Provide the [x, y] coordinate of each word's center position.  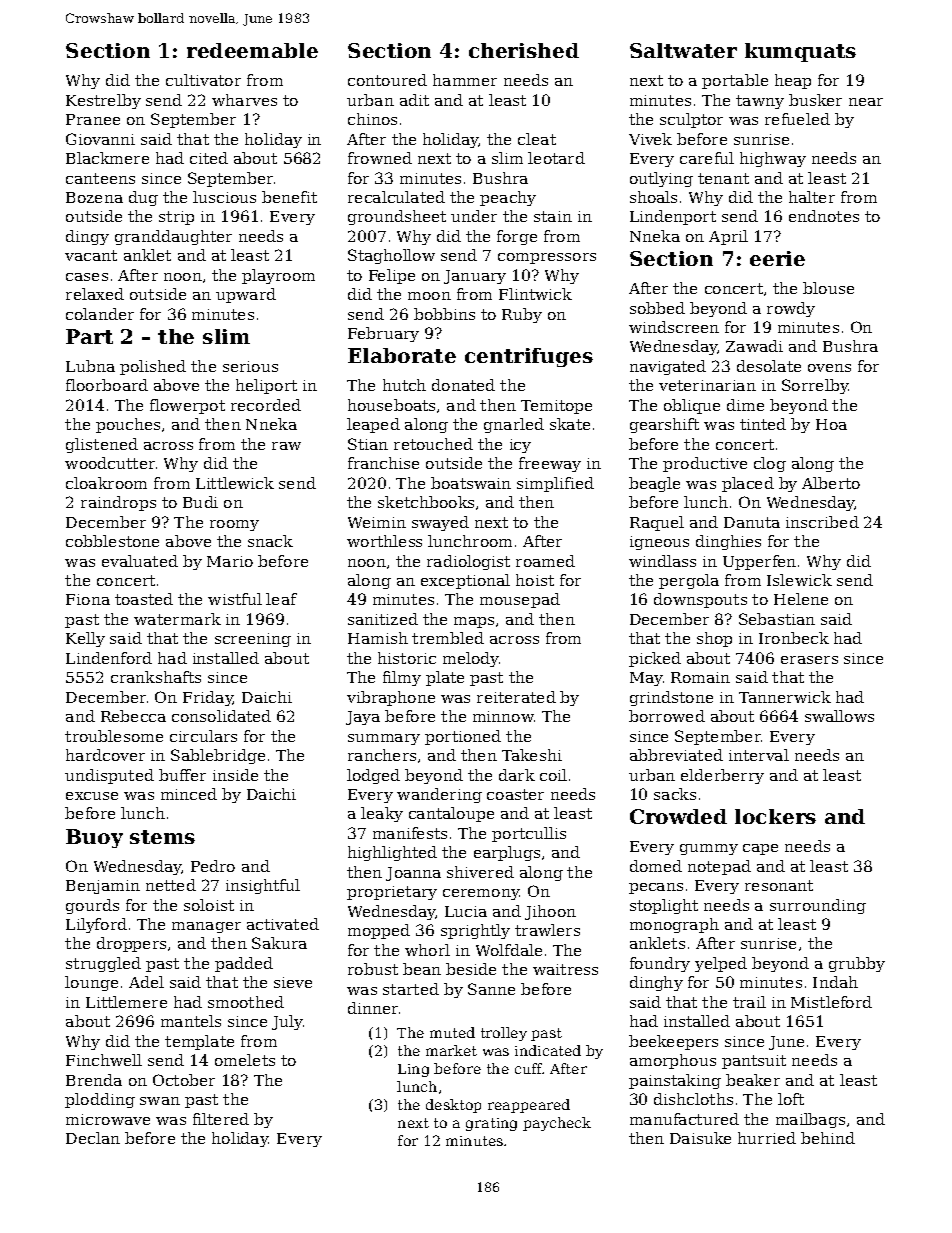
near [866, 102]
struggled [103, 964]
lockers [775, 816]
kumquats [800, 52]
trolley [504, 1034]
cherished [524, 50]
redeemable [252, 50]
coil [553, 775]
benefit [289, 197]
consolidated [221, 716]
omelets [245, 1060]
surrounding [818, 906]
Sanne [491, 989]
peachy [508, 198]
